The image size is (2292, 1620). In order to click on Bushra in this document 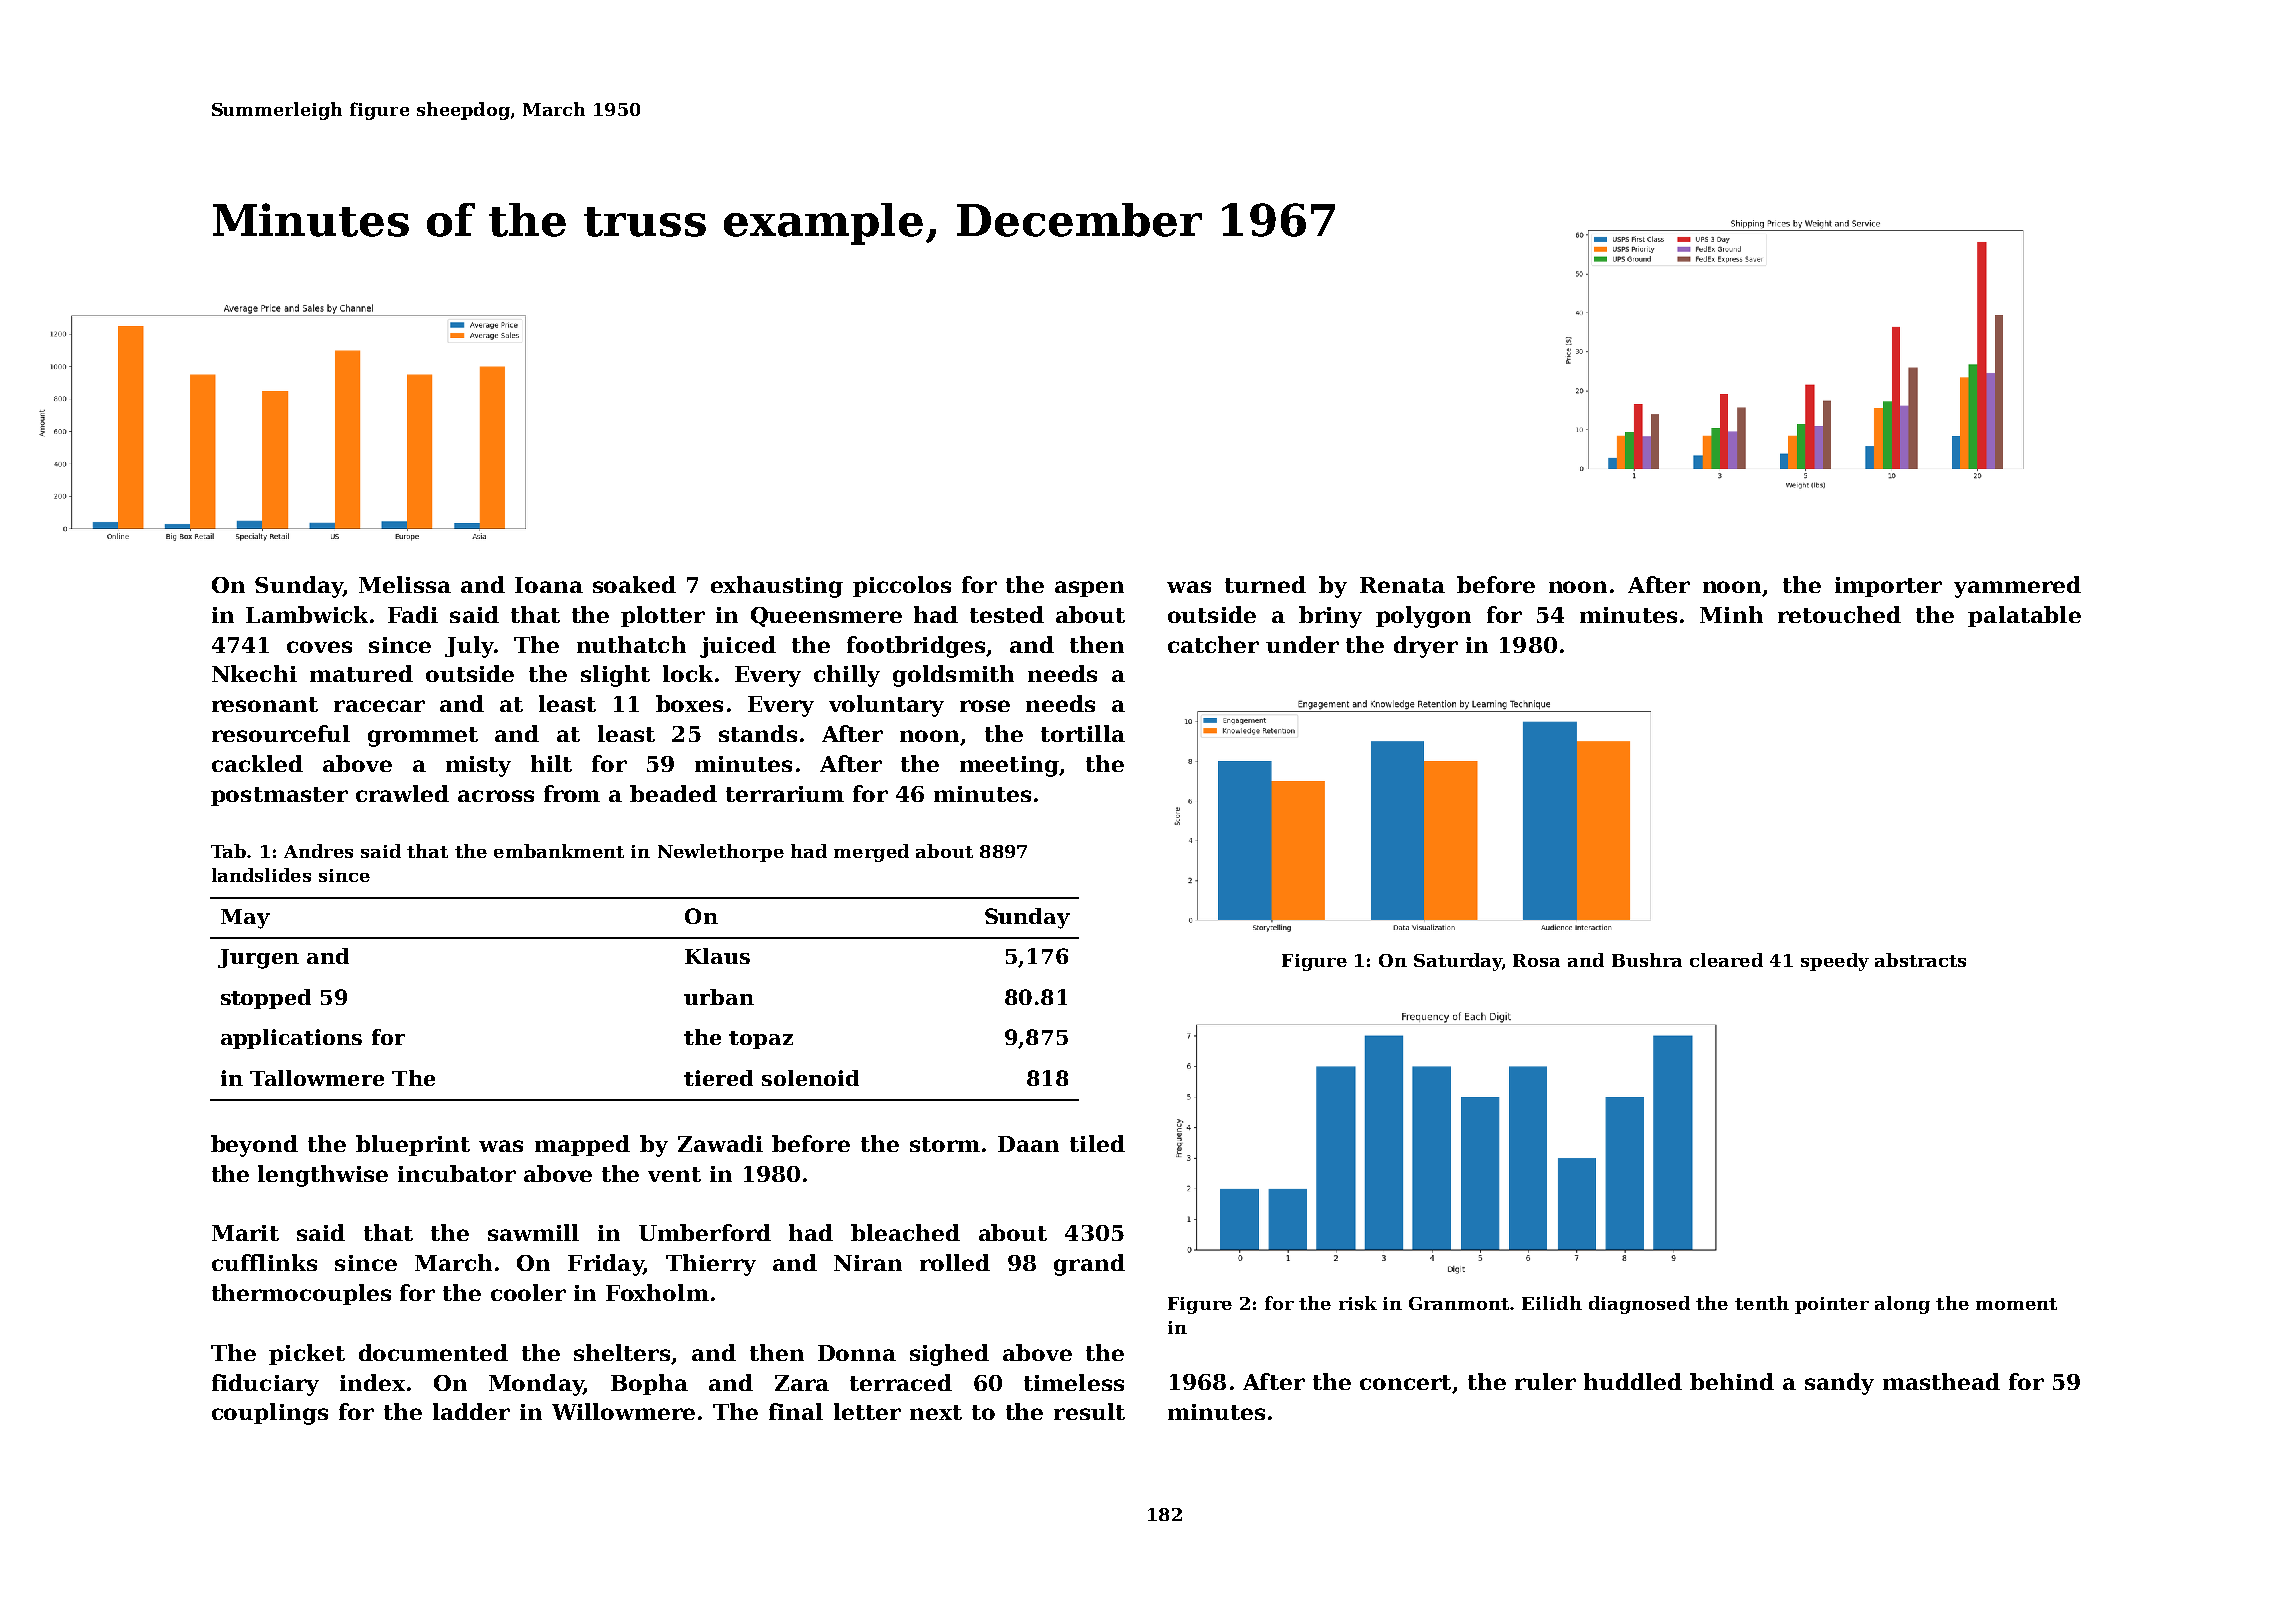, I will do `click(1647, 960)`.
